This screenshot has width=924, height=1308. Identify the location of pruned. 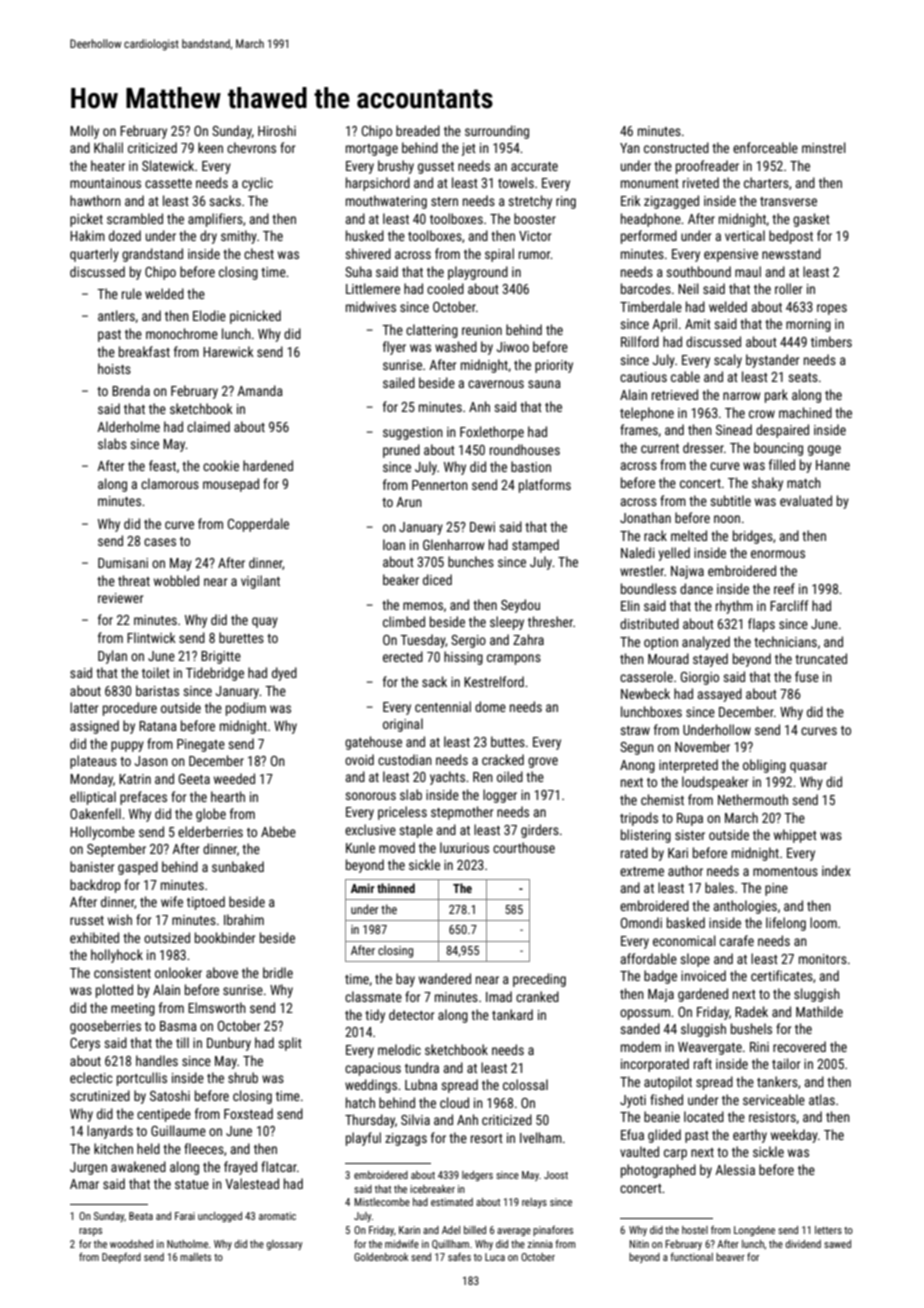
(401, 451).
